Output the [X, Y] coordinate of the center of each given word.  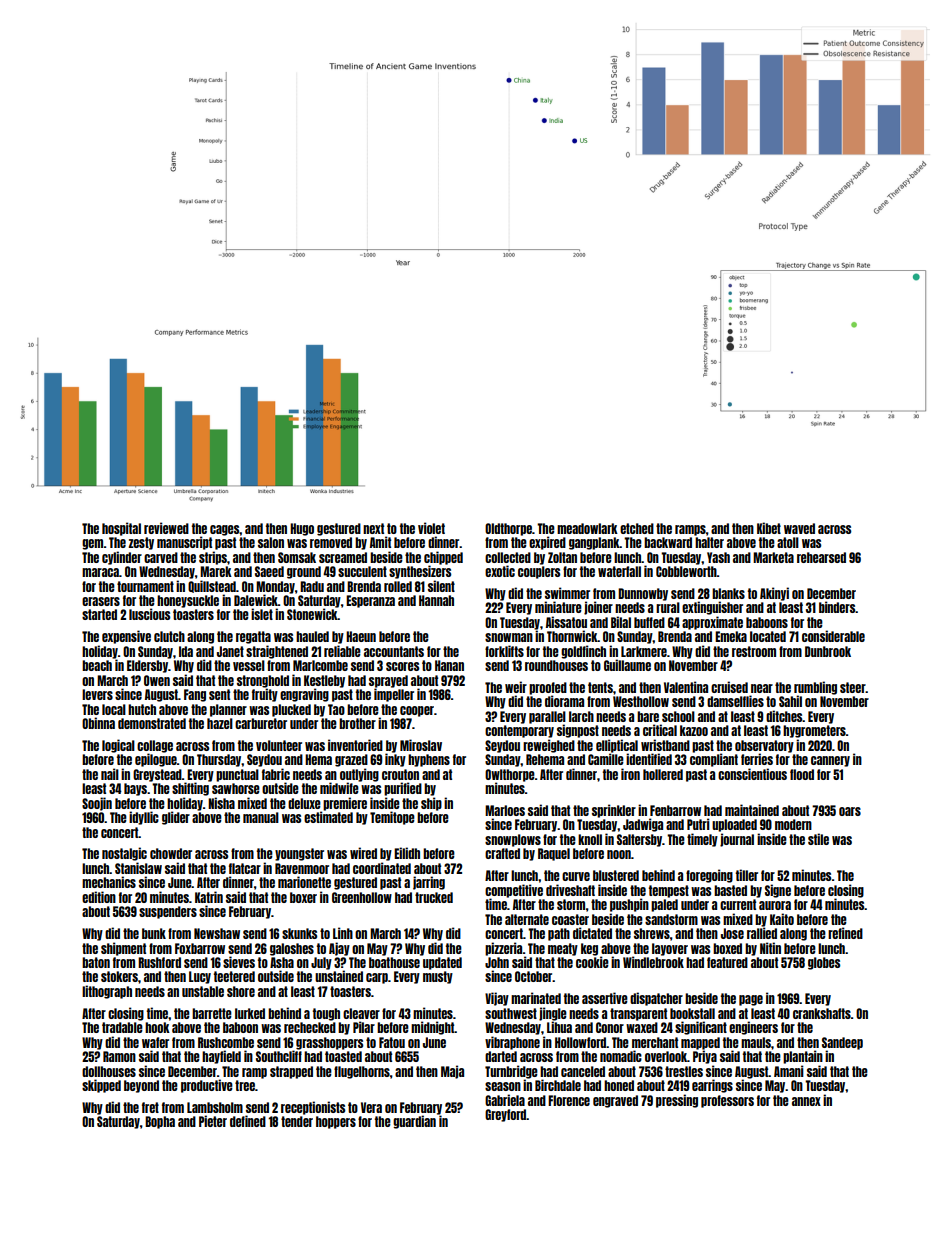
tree [245, 1085]
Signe [778, 891]
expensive [126, 637]
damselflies [735, 701]
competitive [514, 891]
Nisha [221, 803]
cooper [417, 711]
